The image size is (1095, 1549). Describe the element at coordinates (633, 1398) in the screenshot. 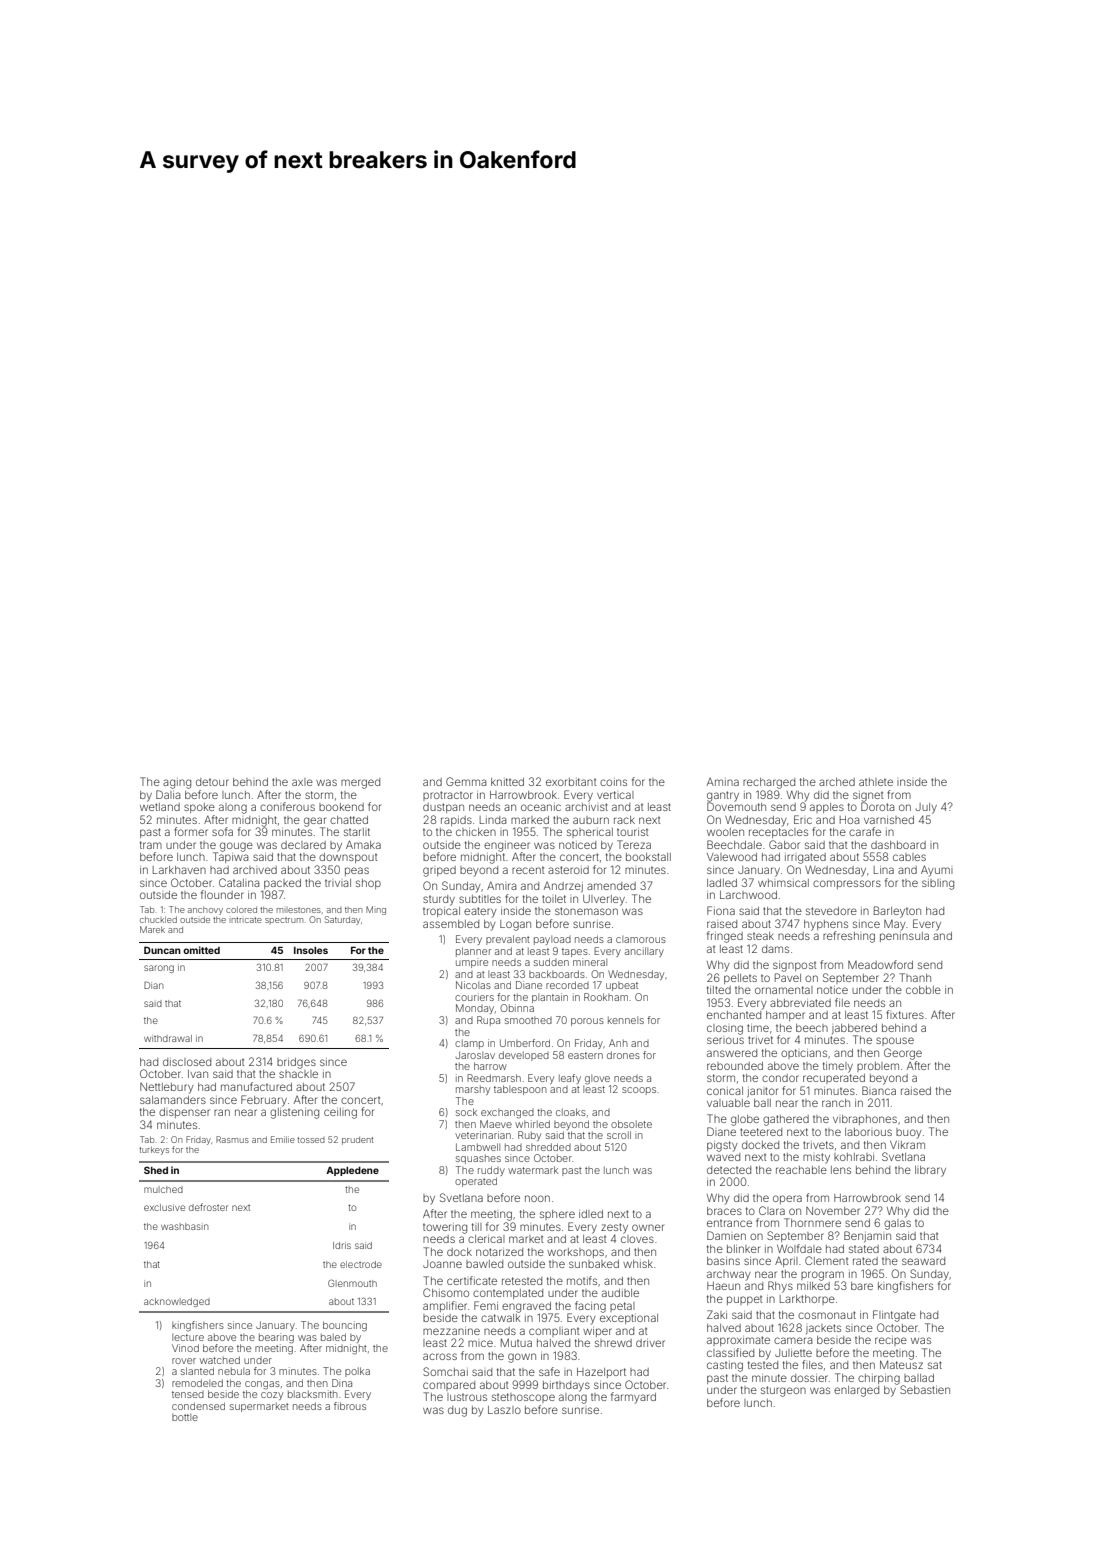

I see `farmyard` at that location.
